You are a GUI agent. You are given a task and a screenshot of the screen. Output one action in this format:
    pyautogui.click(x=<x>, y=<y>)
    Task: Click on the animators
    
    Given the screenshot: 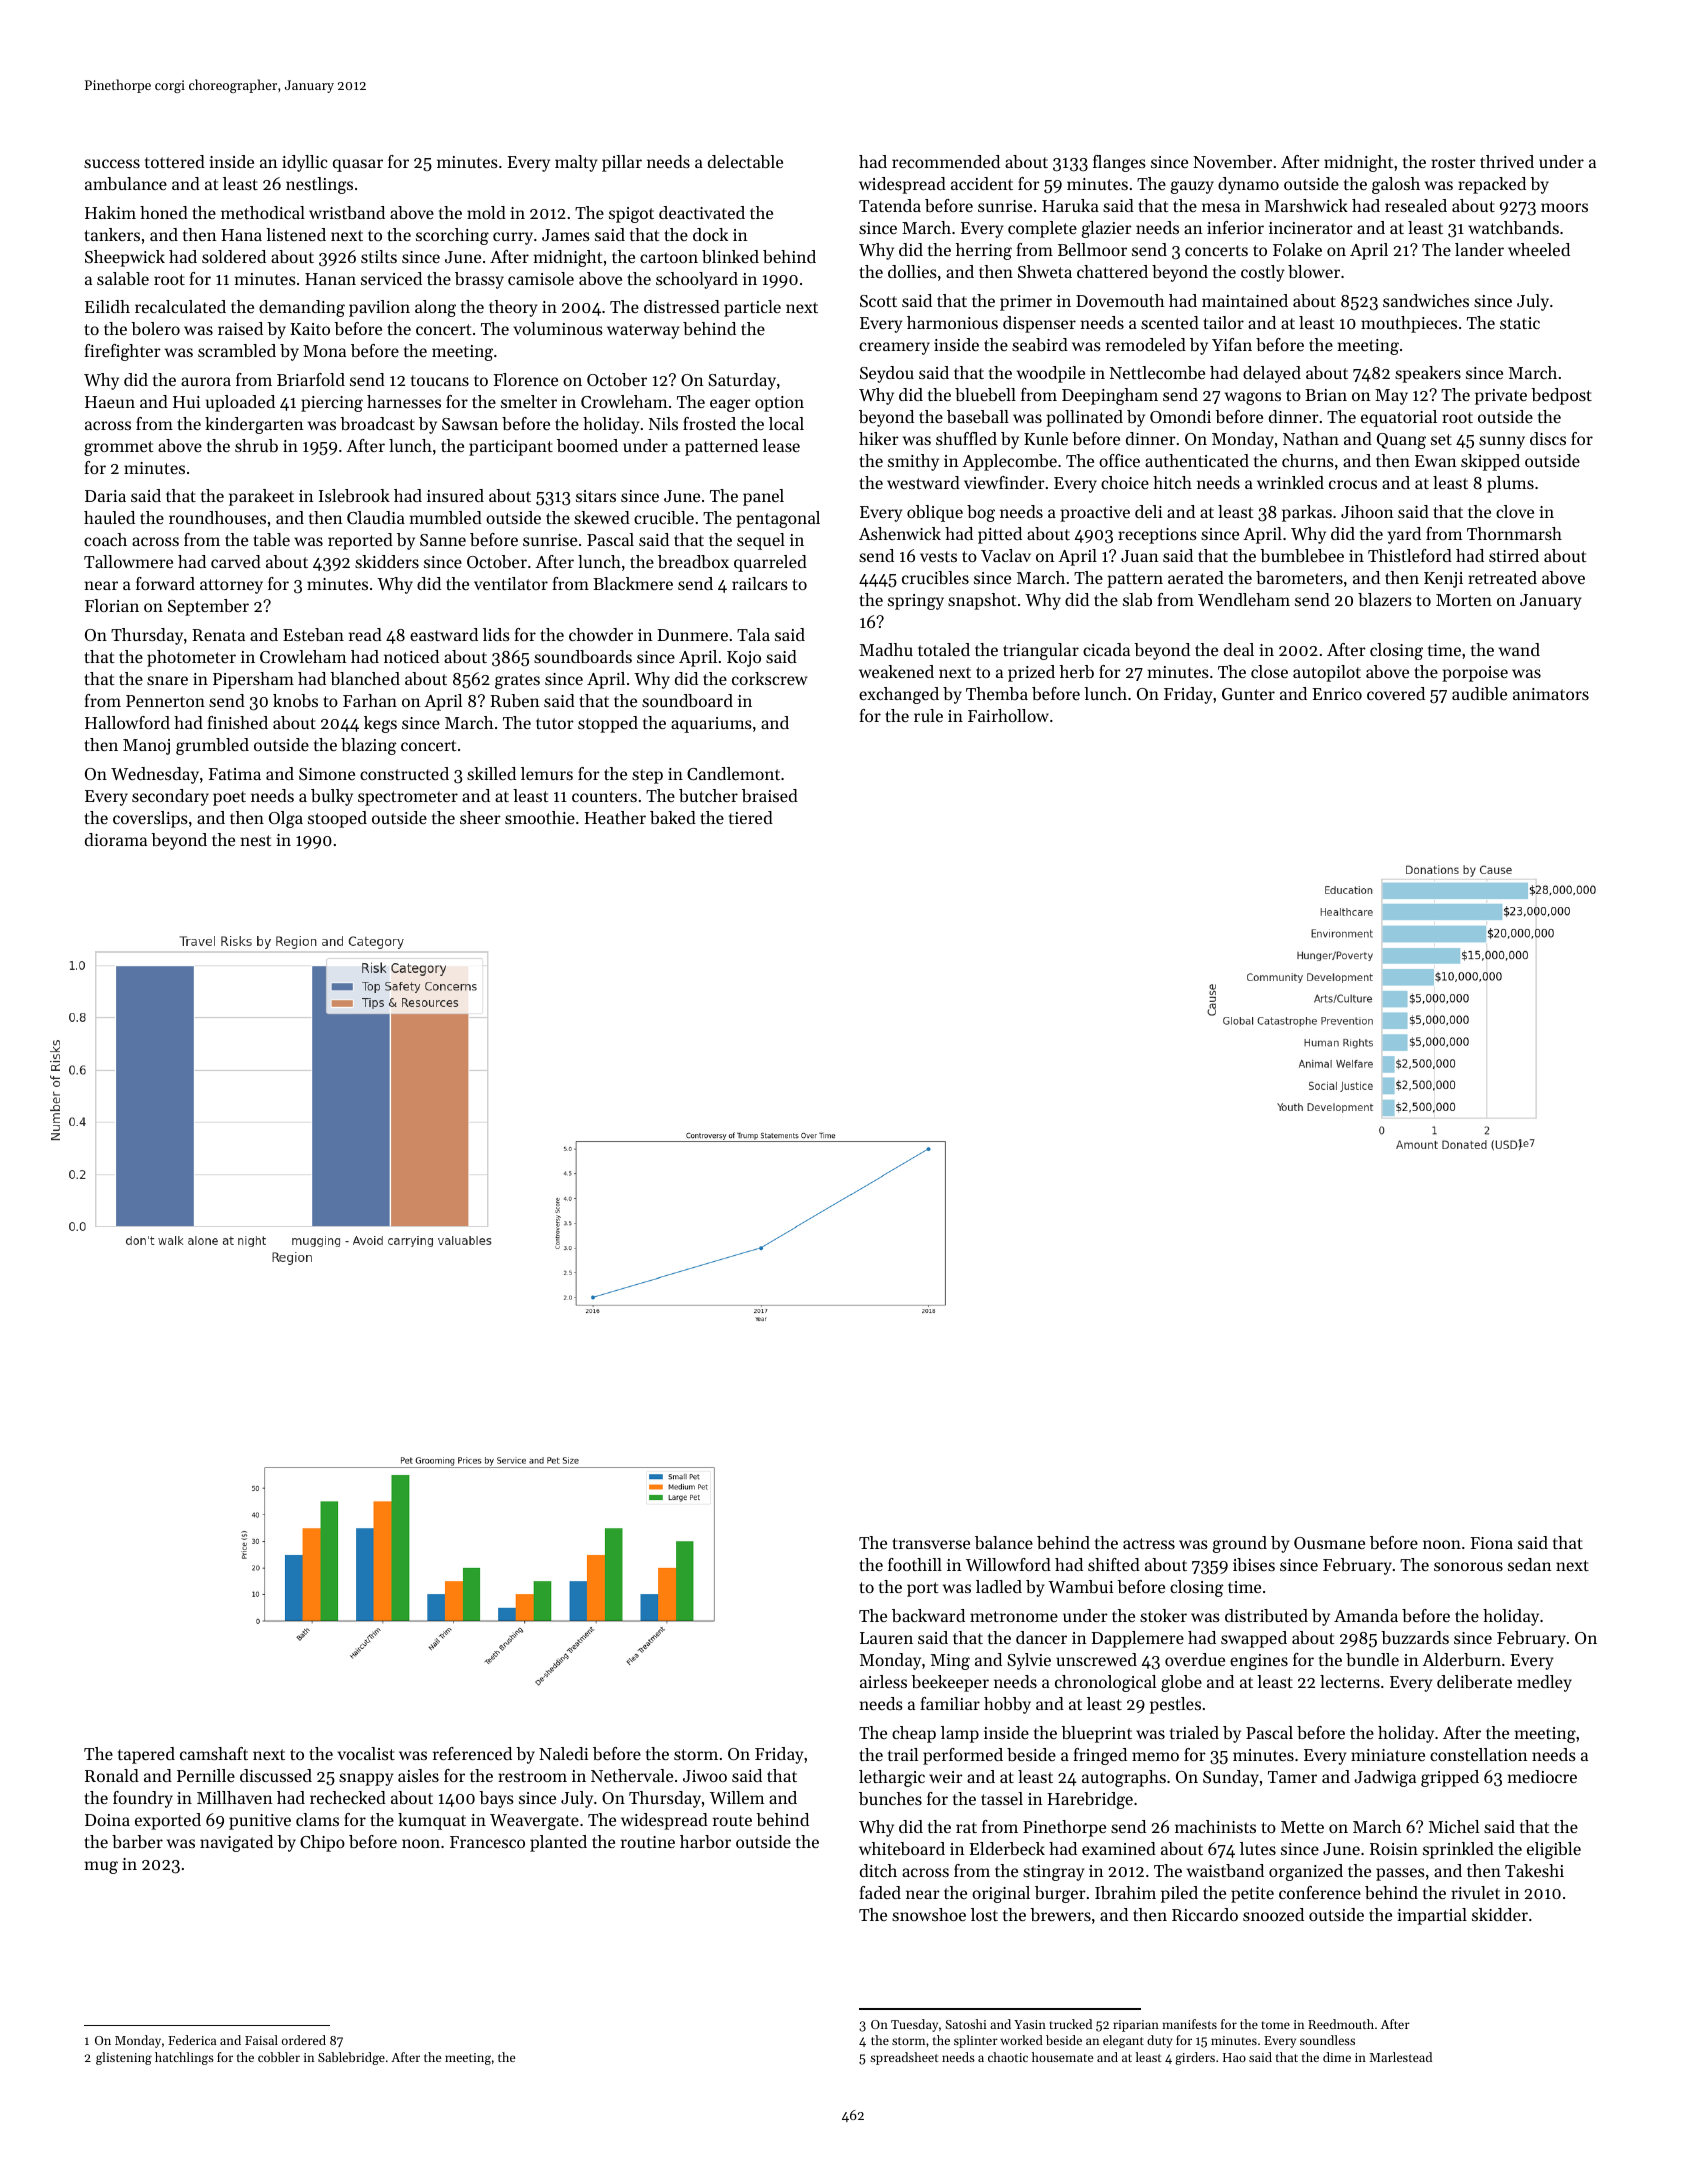 What is the action you would take?
    pyautogui.click(x=1551, y=694)
